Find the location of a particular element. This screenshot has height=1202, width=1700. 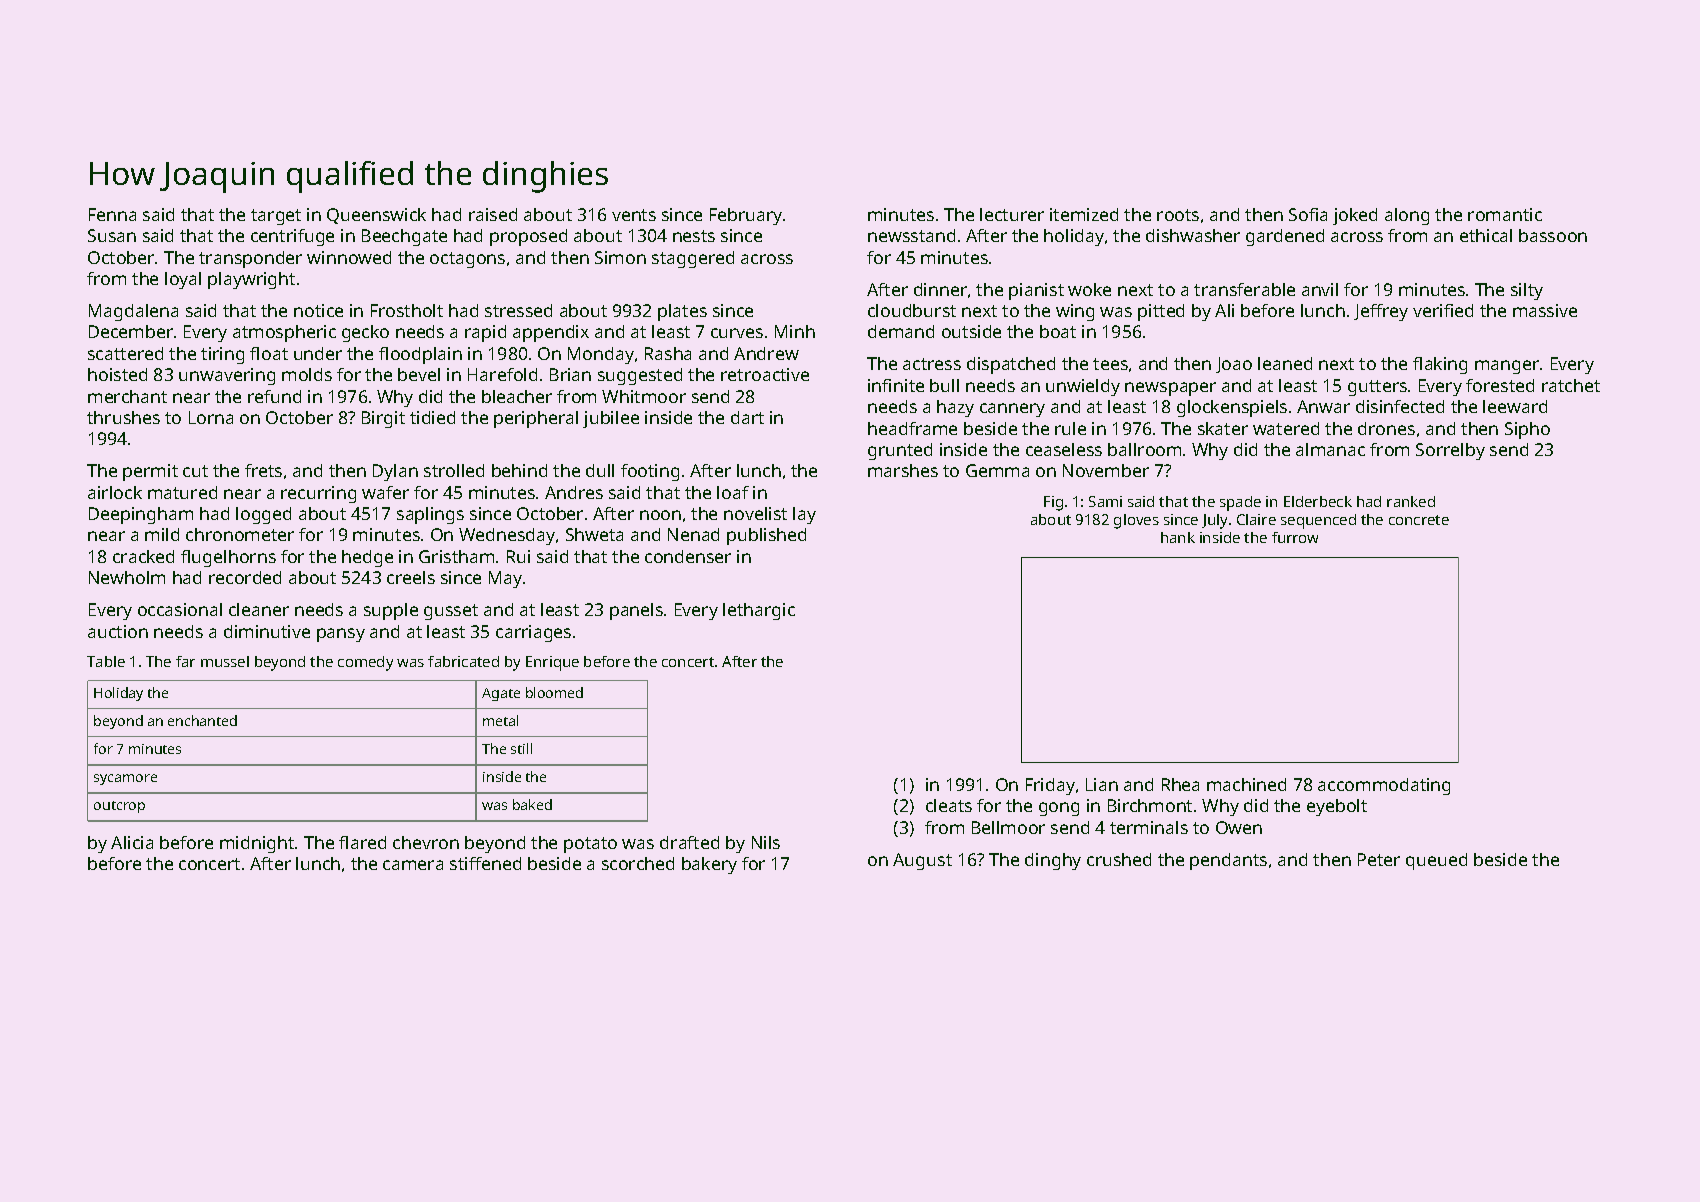

furrow is located at coordinates (1295, 537).
